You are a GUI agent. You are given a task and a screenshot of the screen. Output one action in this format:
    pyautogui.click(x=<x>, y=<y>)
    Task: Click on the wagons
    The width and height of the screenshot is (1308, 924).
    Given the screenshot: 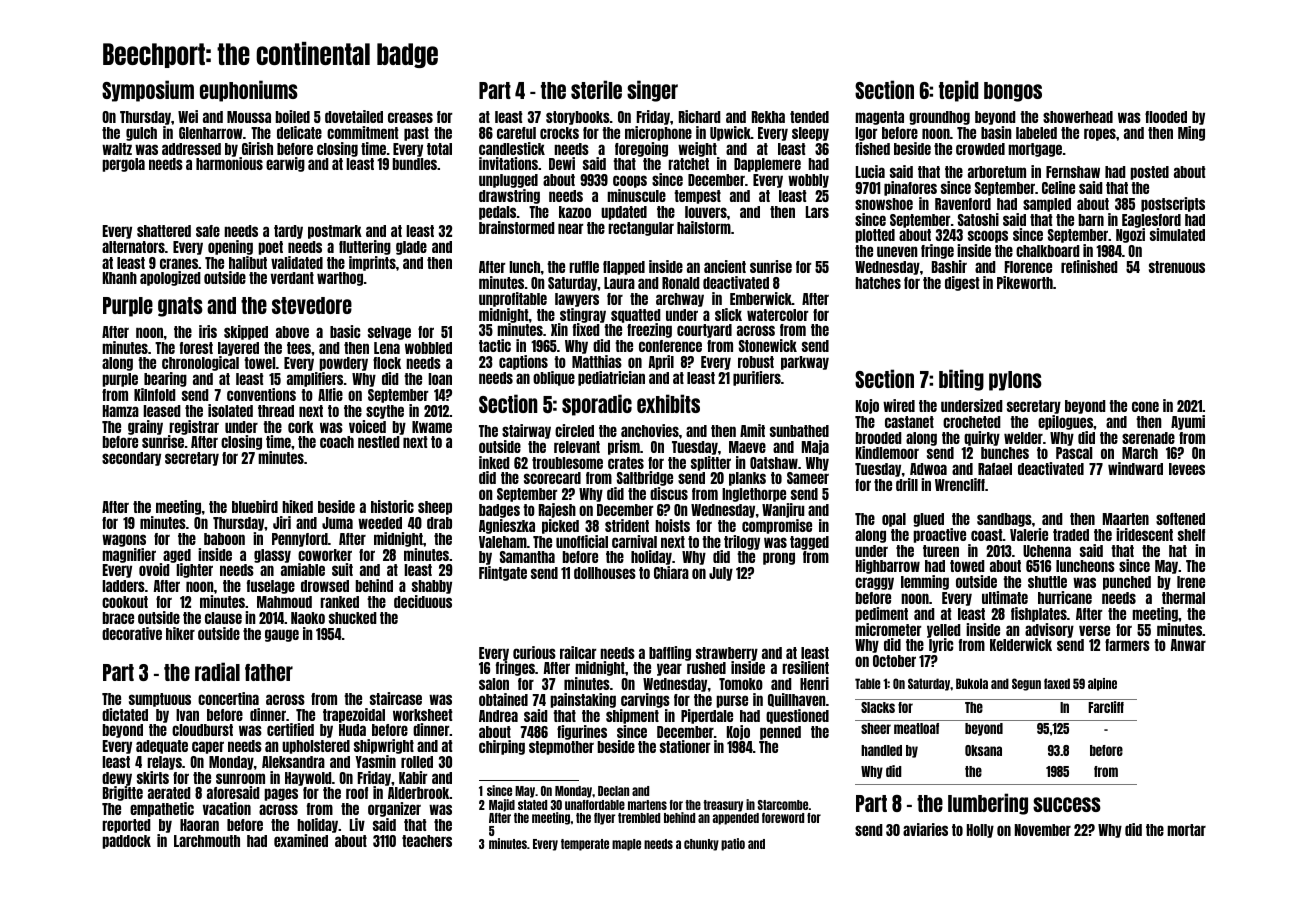 What is the action you would take?
    pyautogui.click(x=124, y=540)
